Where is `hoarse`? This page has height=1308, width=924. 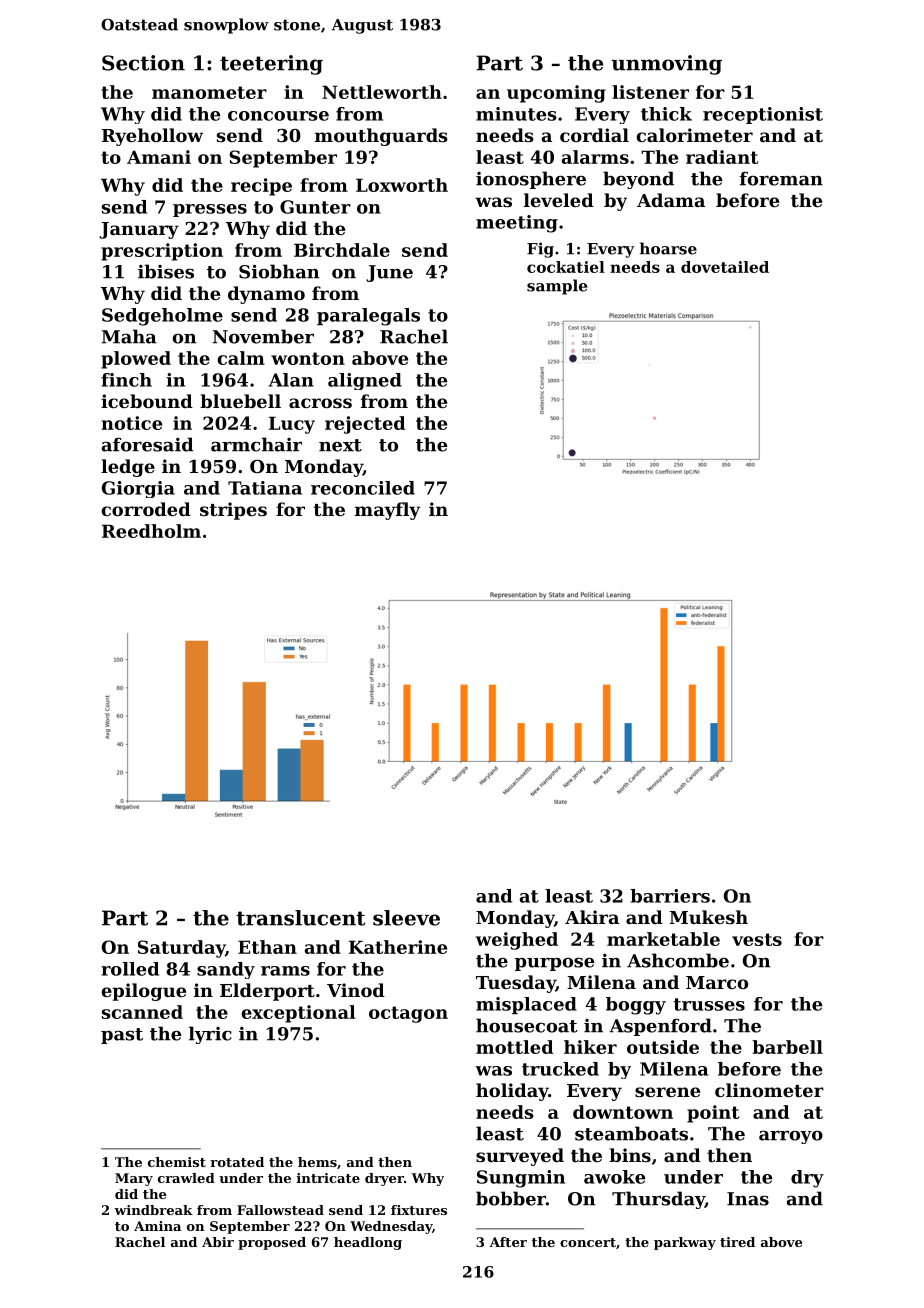
hoarse is located at coordinates (668, 248).
